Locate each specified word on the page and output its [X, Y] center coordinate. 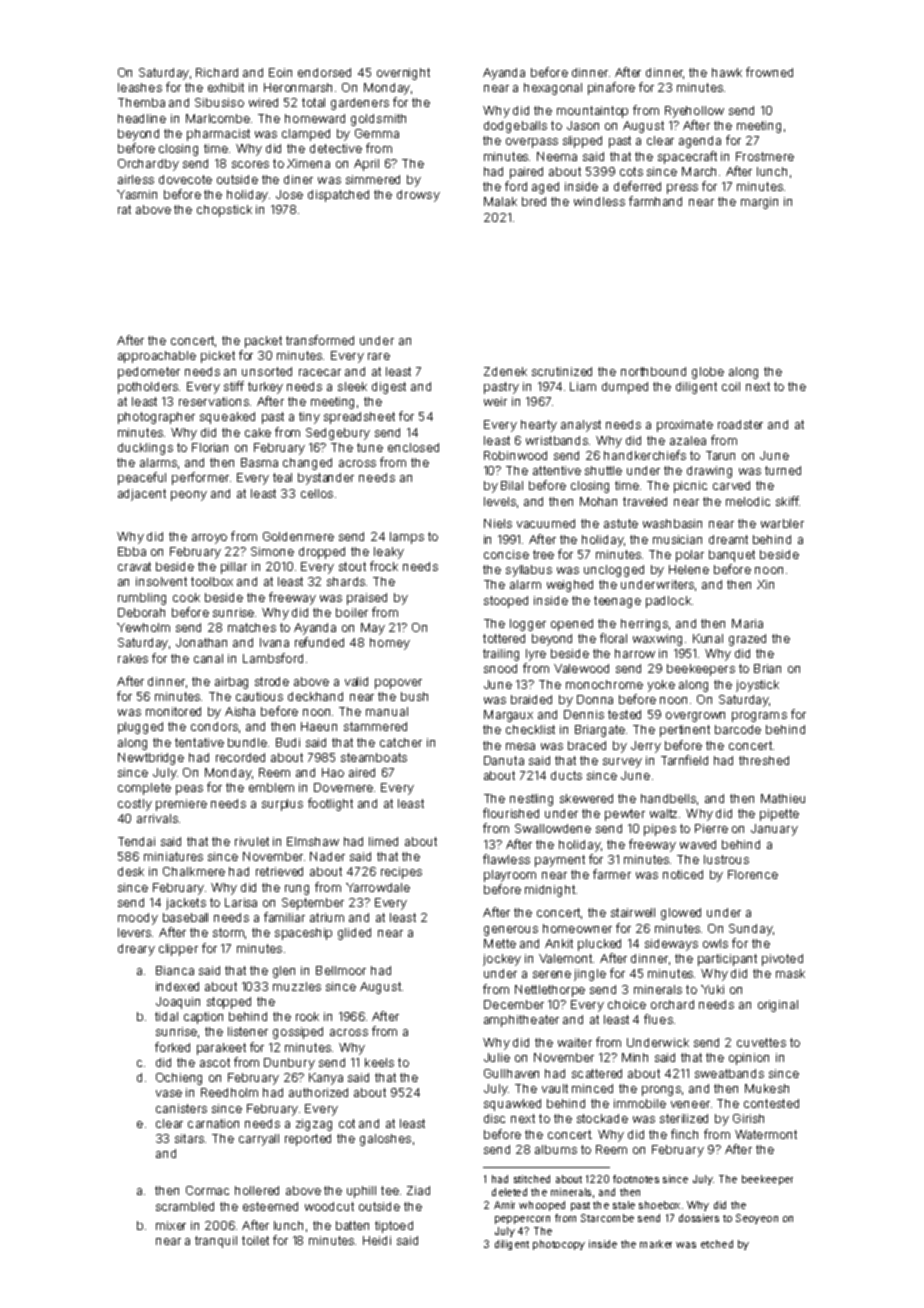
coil [731, 386]
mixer [171, 1225]
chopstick [224, 211]
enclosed [413, 447]
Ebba [132, 551]
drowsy [418, 196]
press [682, 189]
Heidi [377, 1240]
